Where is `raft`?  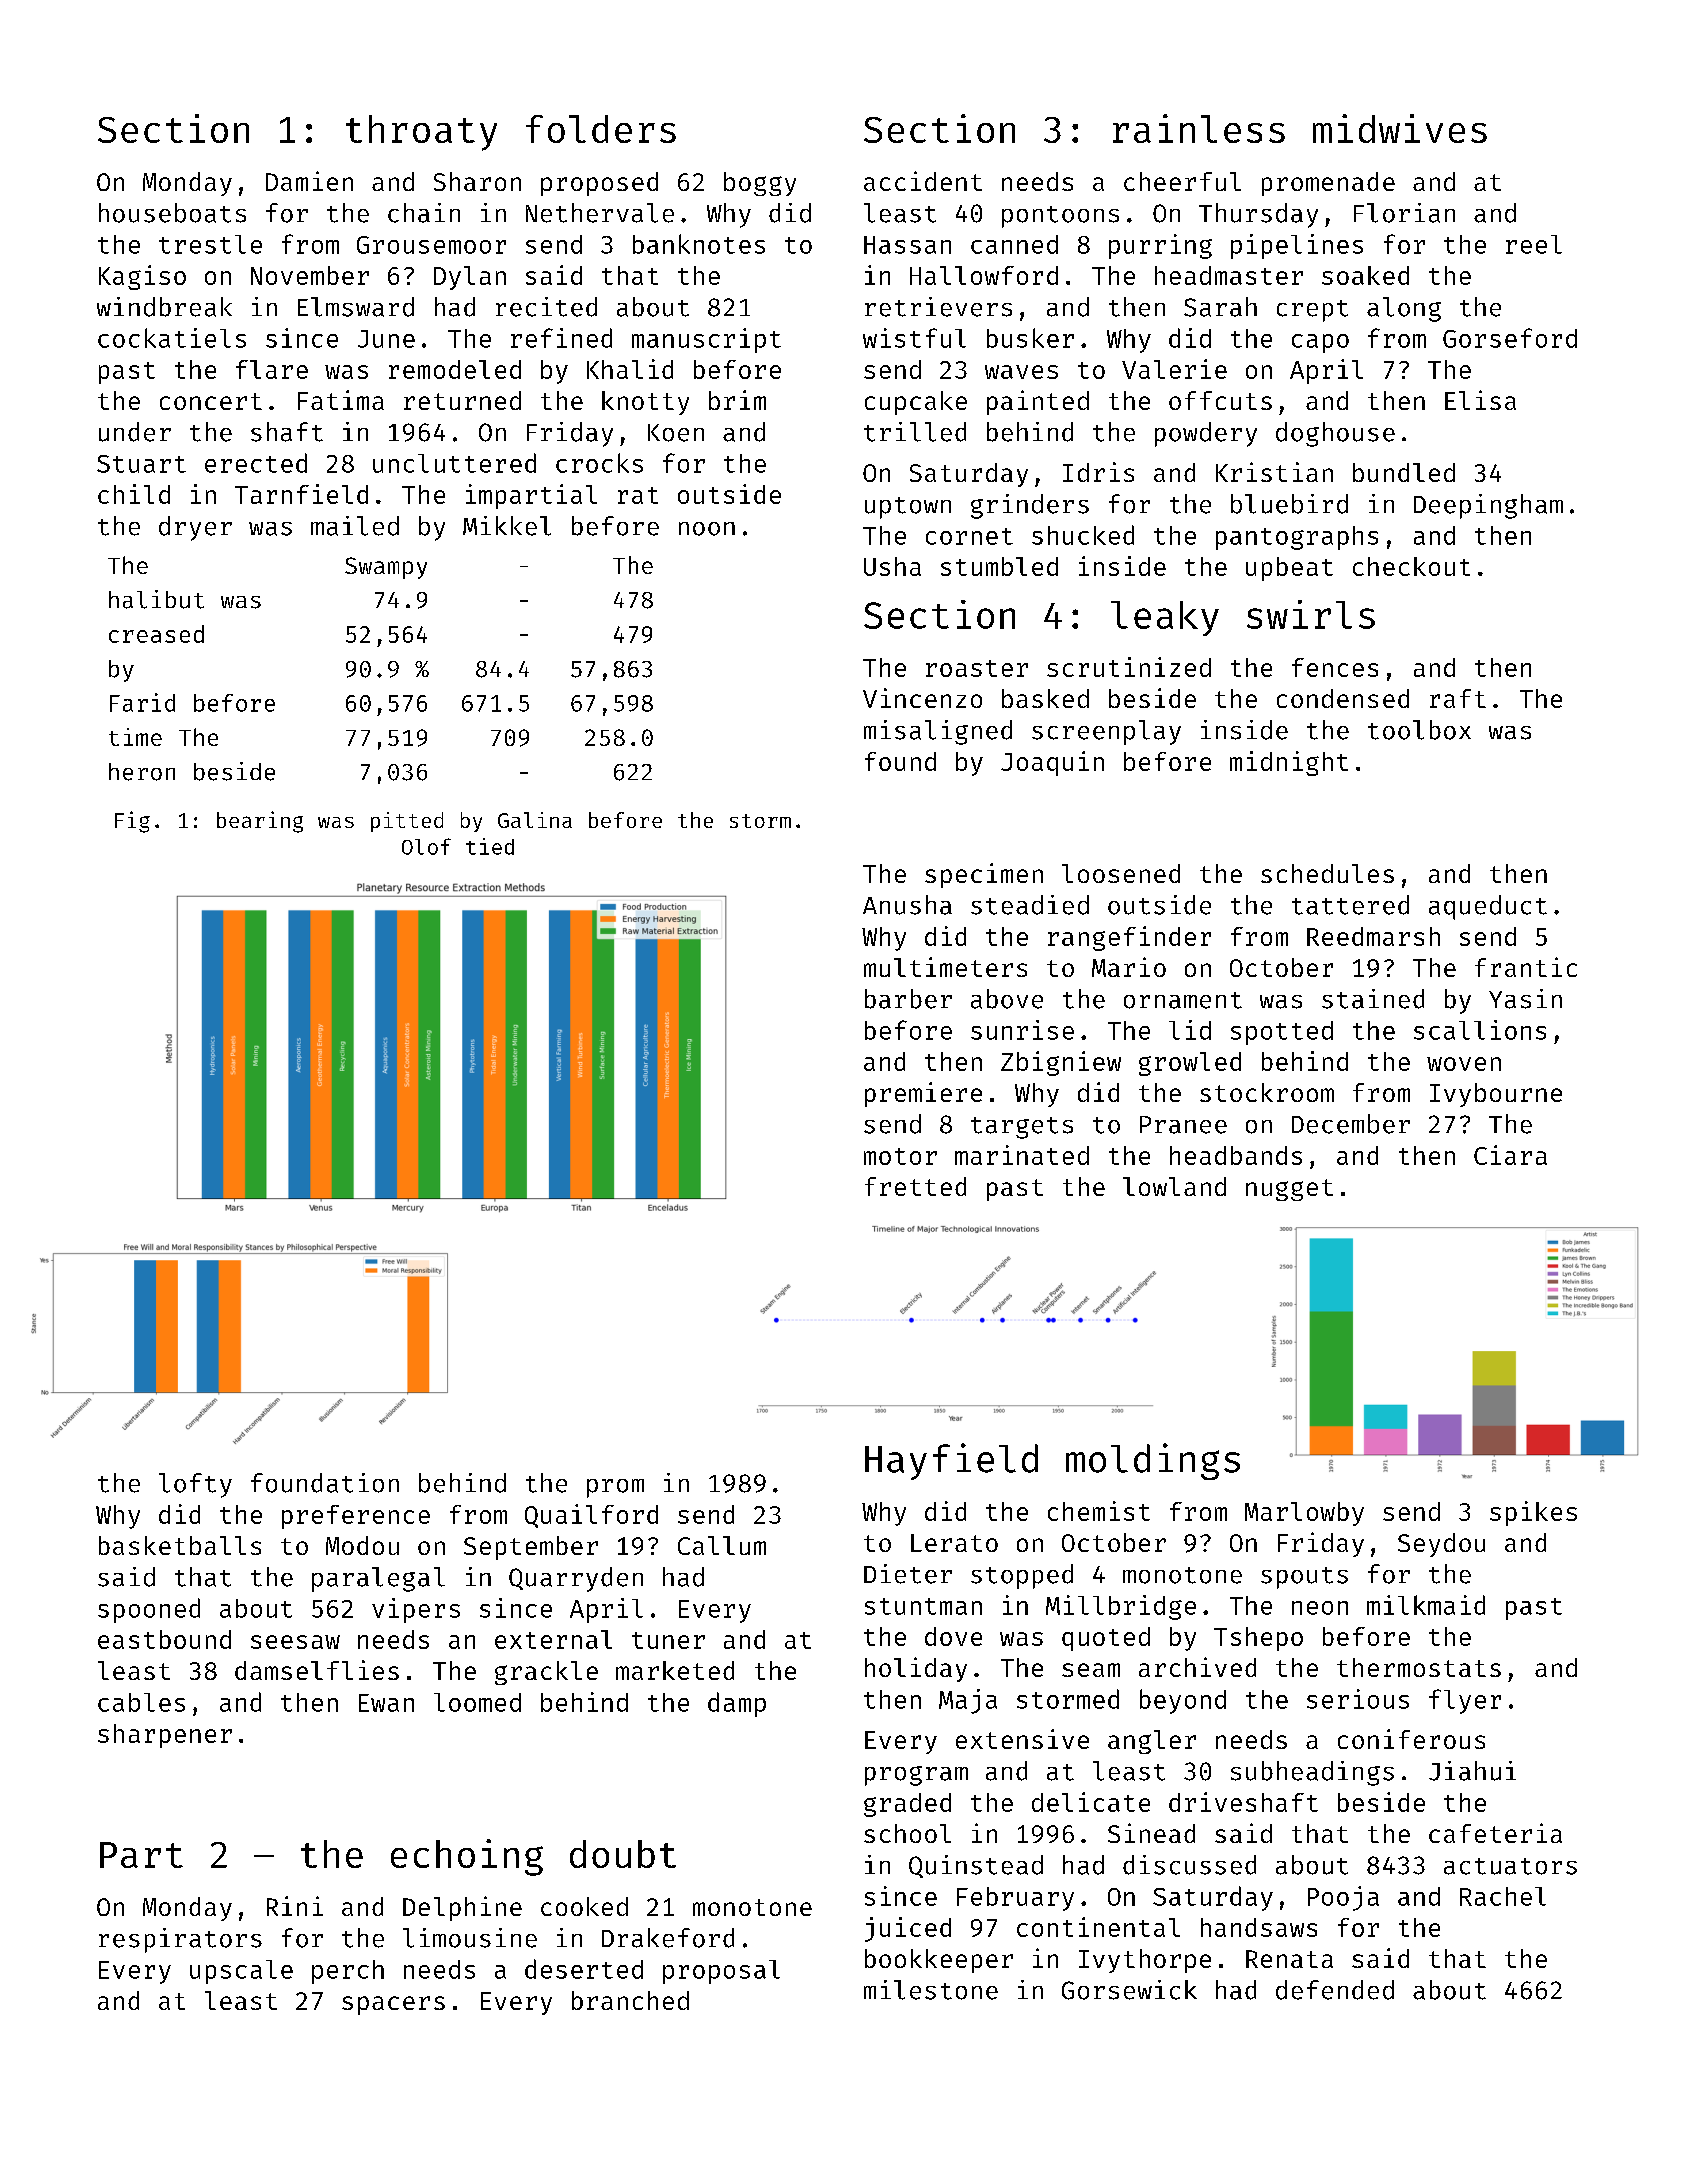 raft is located at coordinates (1458, 698).
